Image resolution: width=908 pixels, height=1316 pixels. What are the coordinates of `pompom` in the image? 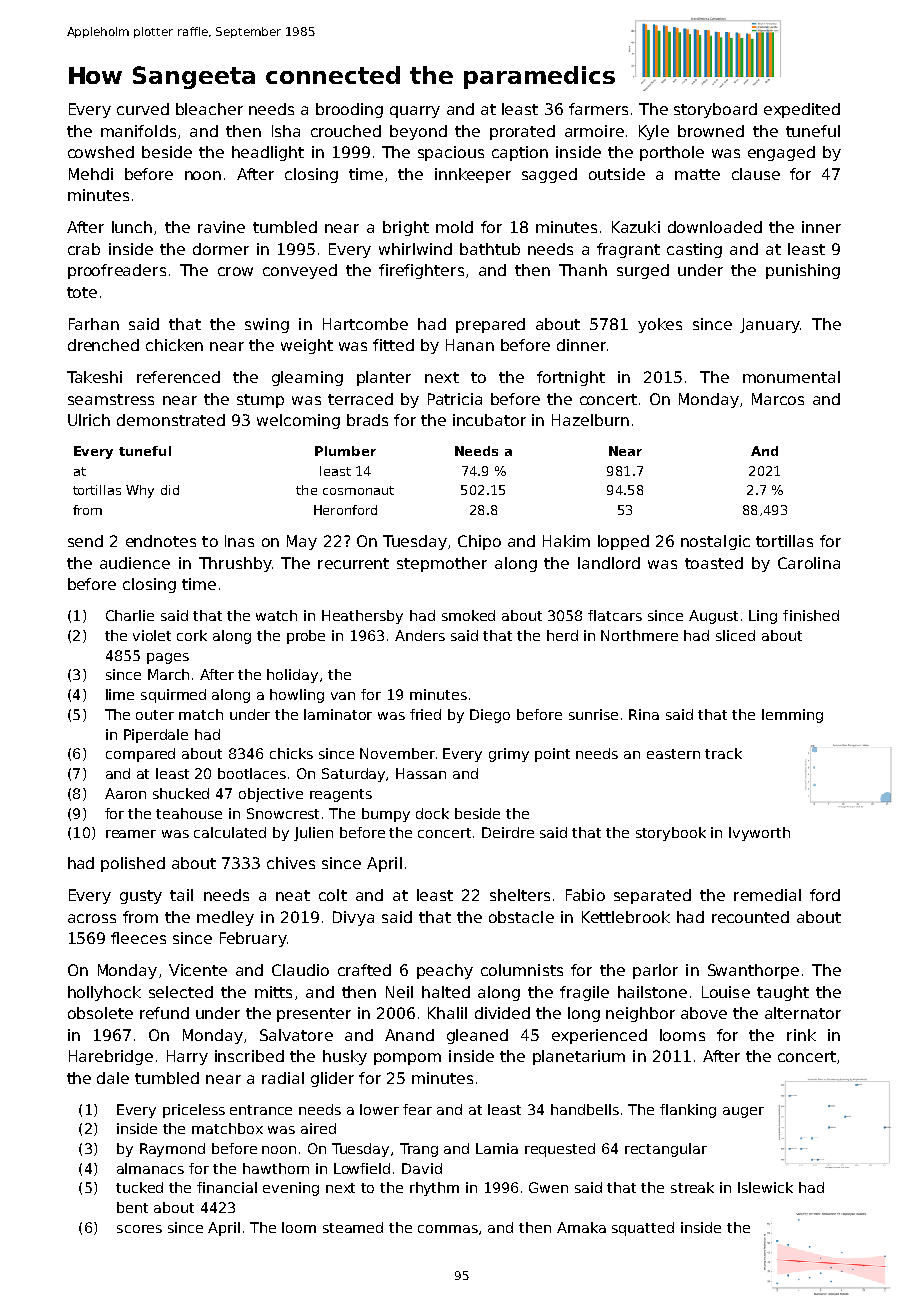 It's located at (407, 1059).
